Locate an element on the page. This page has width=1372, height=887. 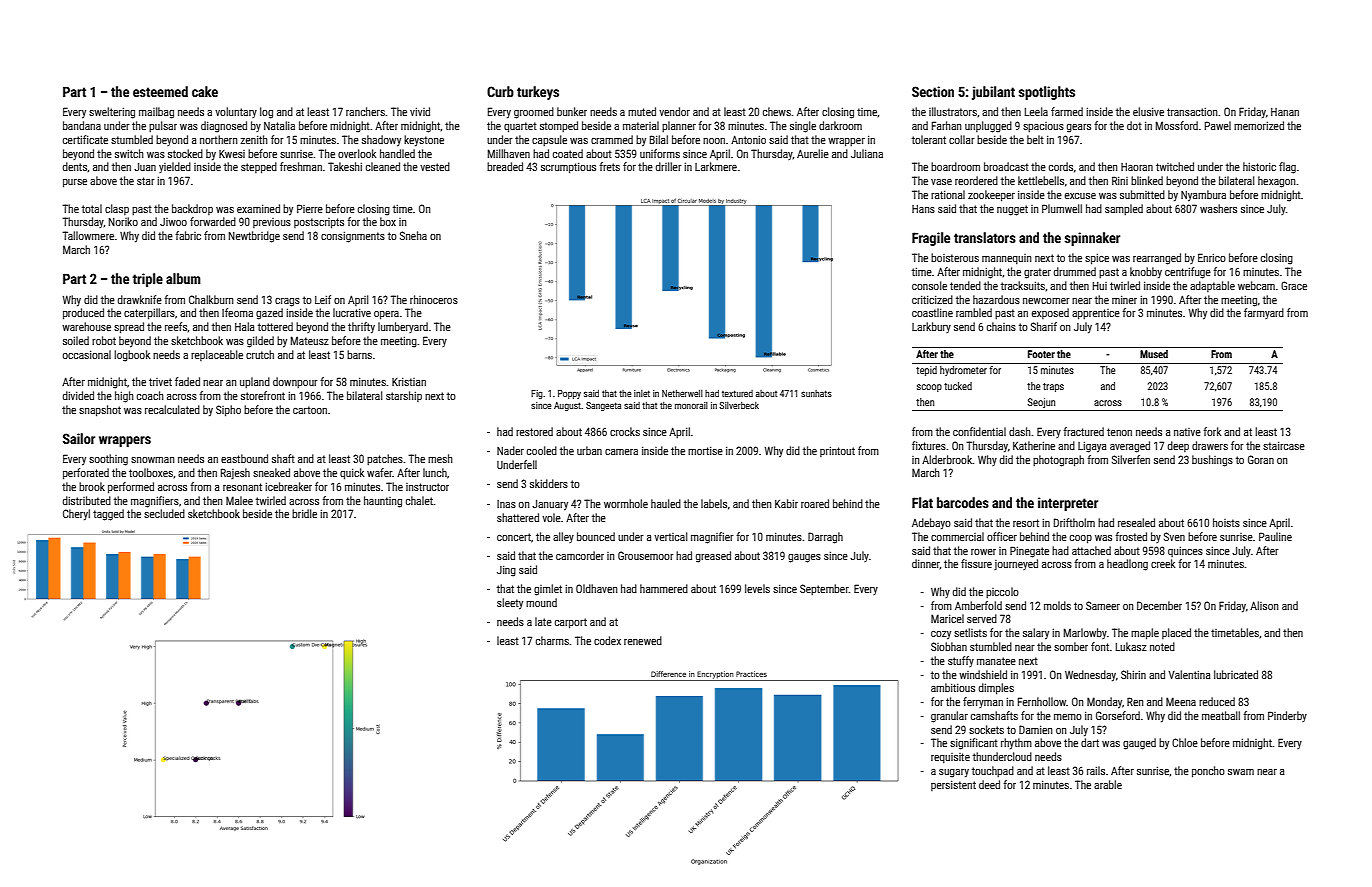
Enrico is located at coordinates (1212, 257).
